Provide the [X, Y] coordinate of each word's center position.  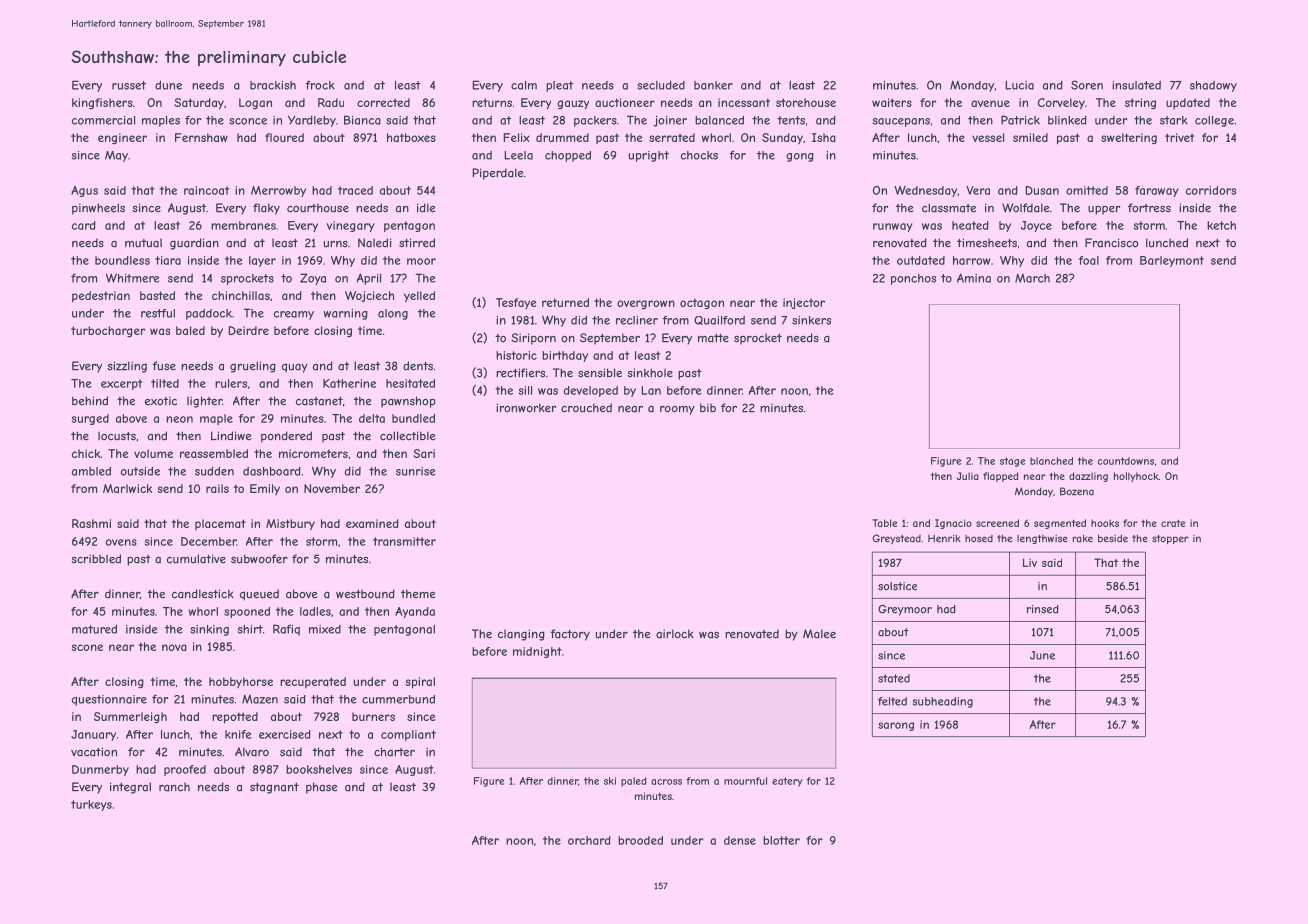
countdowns [1125, 461]
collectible [407, 436]
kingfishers [102, 103]
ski [610, 781]
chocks [699, 155]
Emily [265, 489]
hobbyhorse [241, 682]
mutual [143, 243]
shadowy [1213, 86]
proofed [185, 770]
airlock [675, 634]
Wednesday [925, 191]
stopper [1170, 539]
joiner [670, 121]
